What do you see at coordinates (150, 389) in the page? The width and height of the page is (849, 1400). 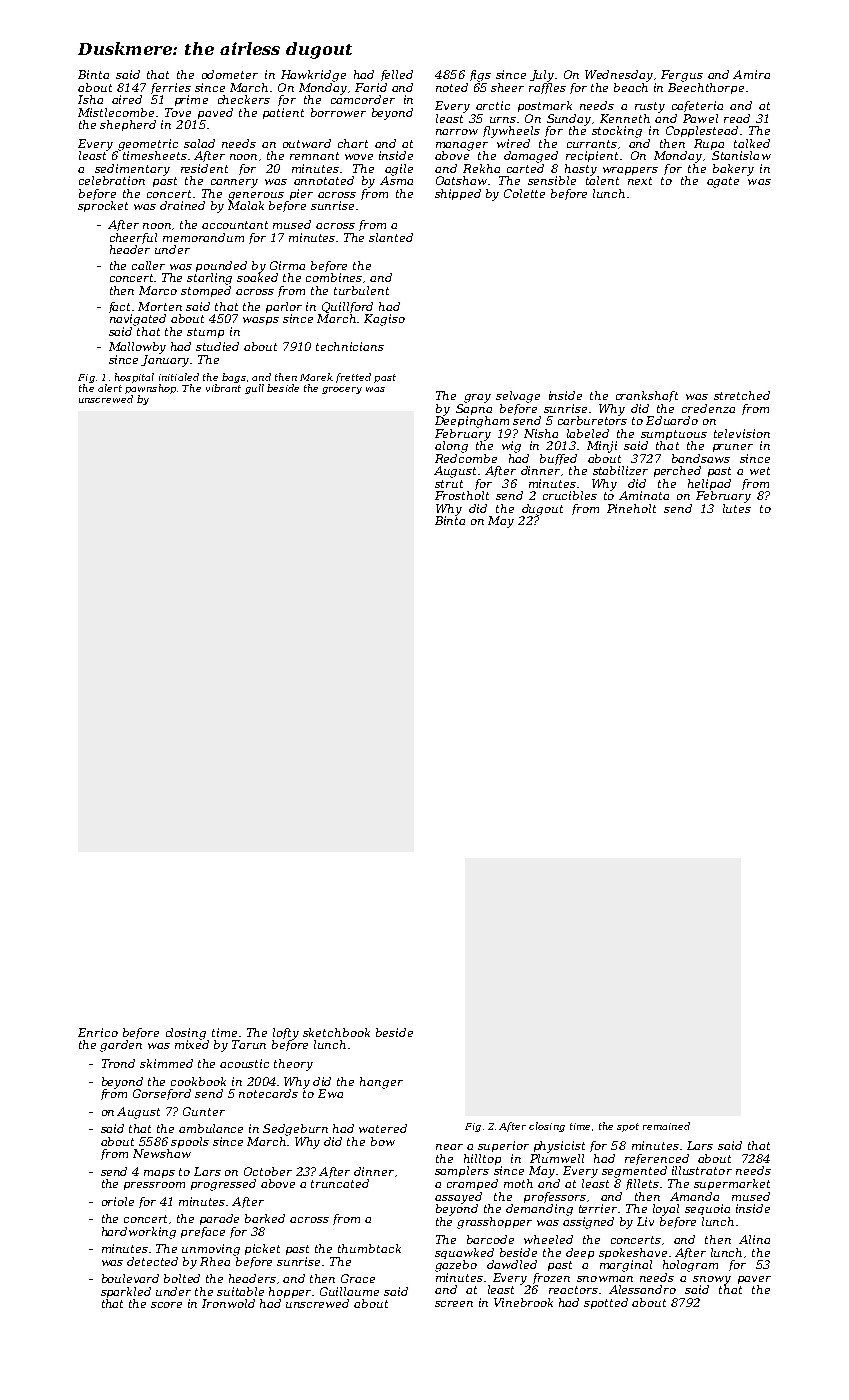 I see `pawnshop` at bounding box center [150, 389].
